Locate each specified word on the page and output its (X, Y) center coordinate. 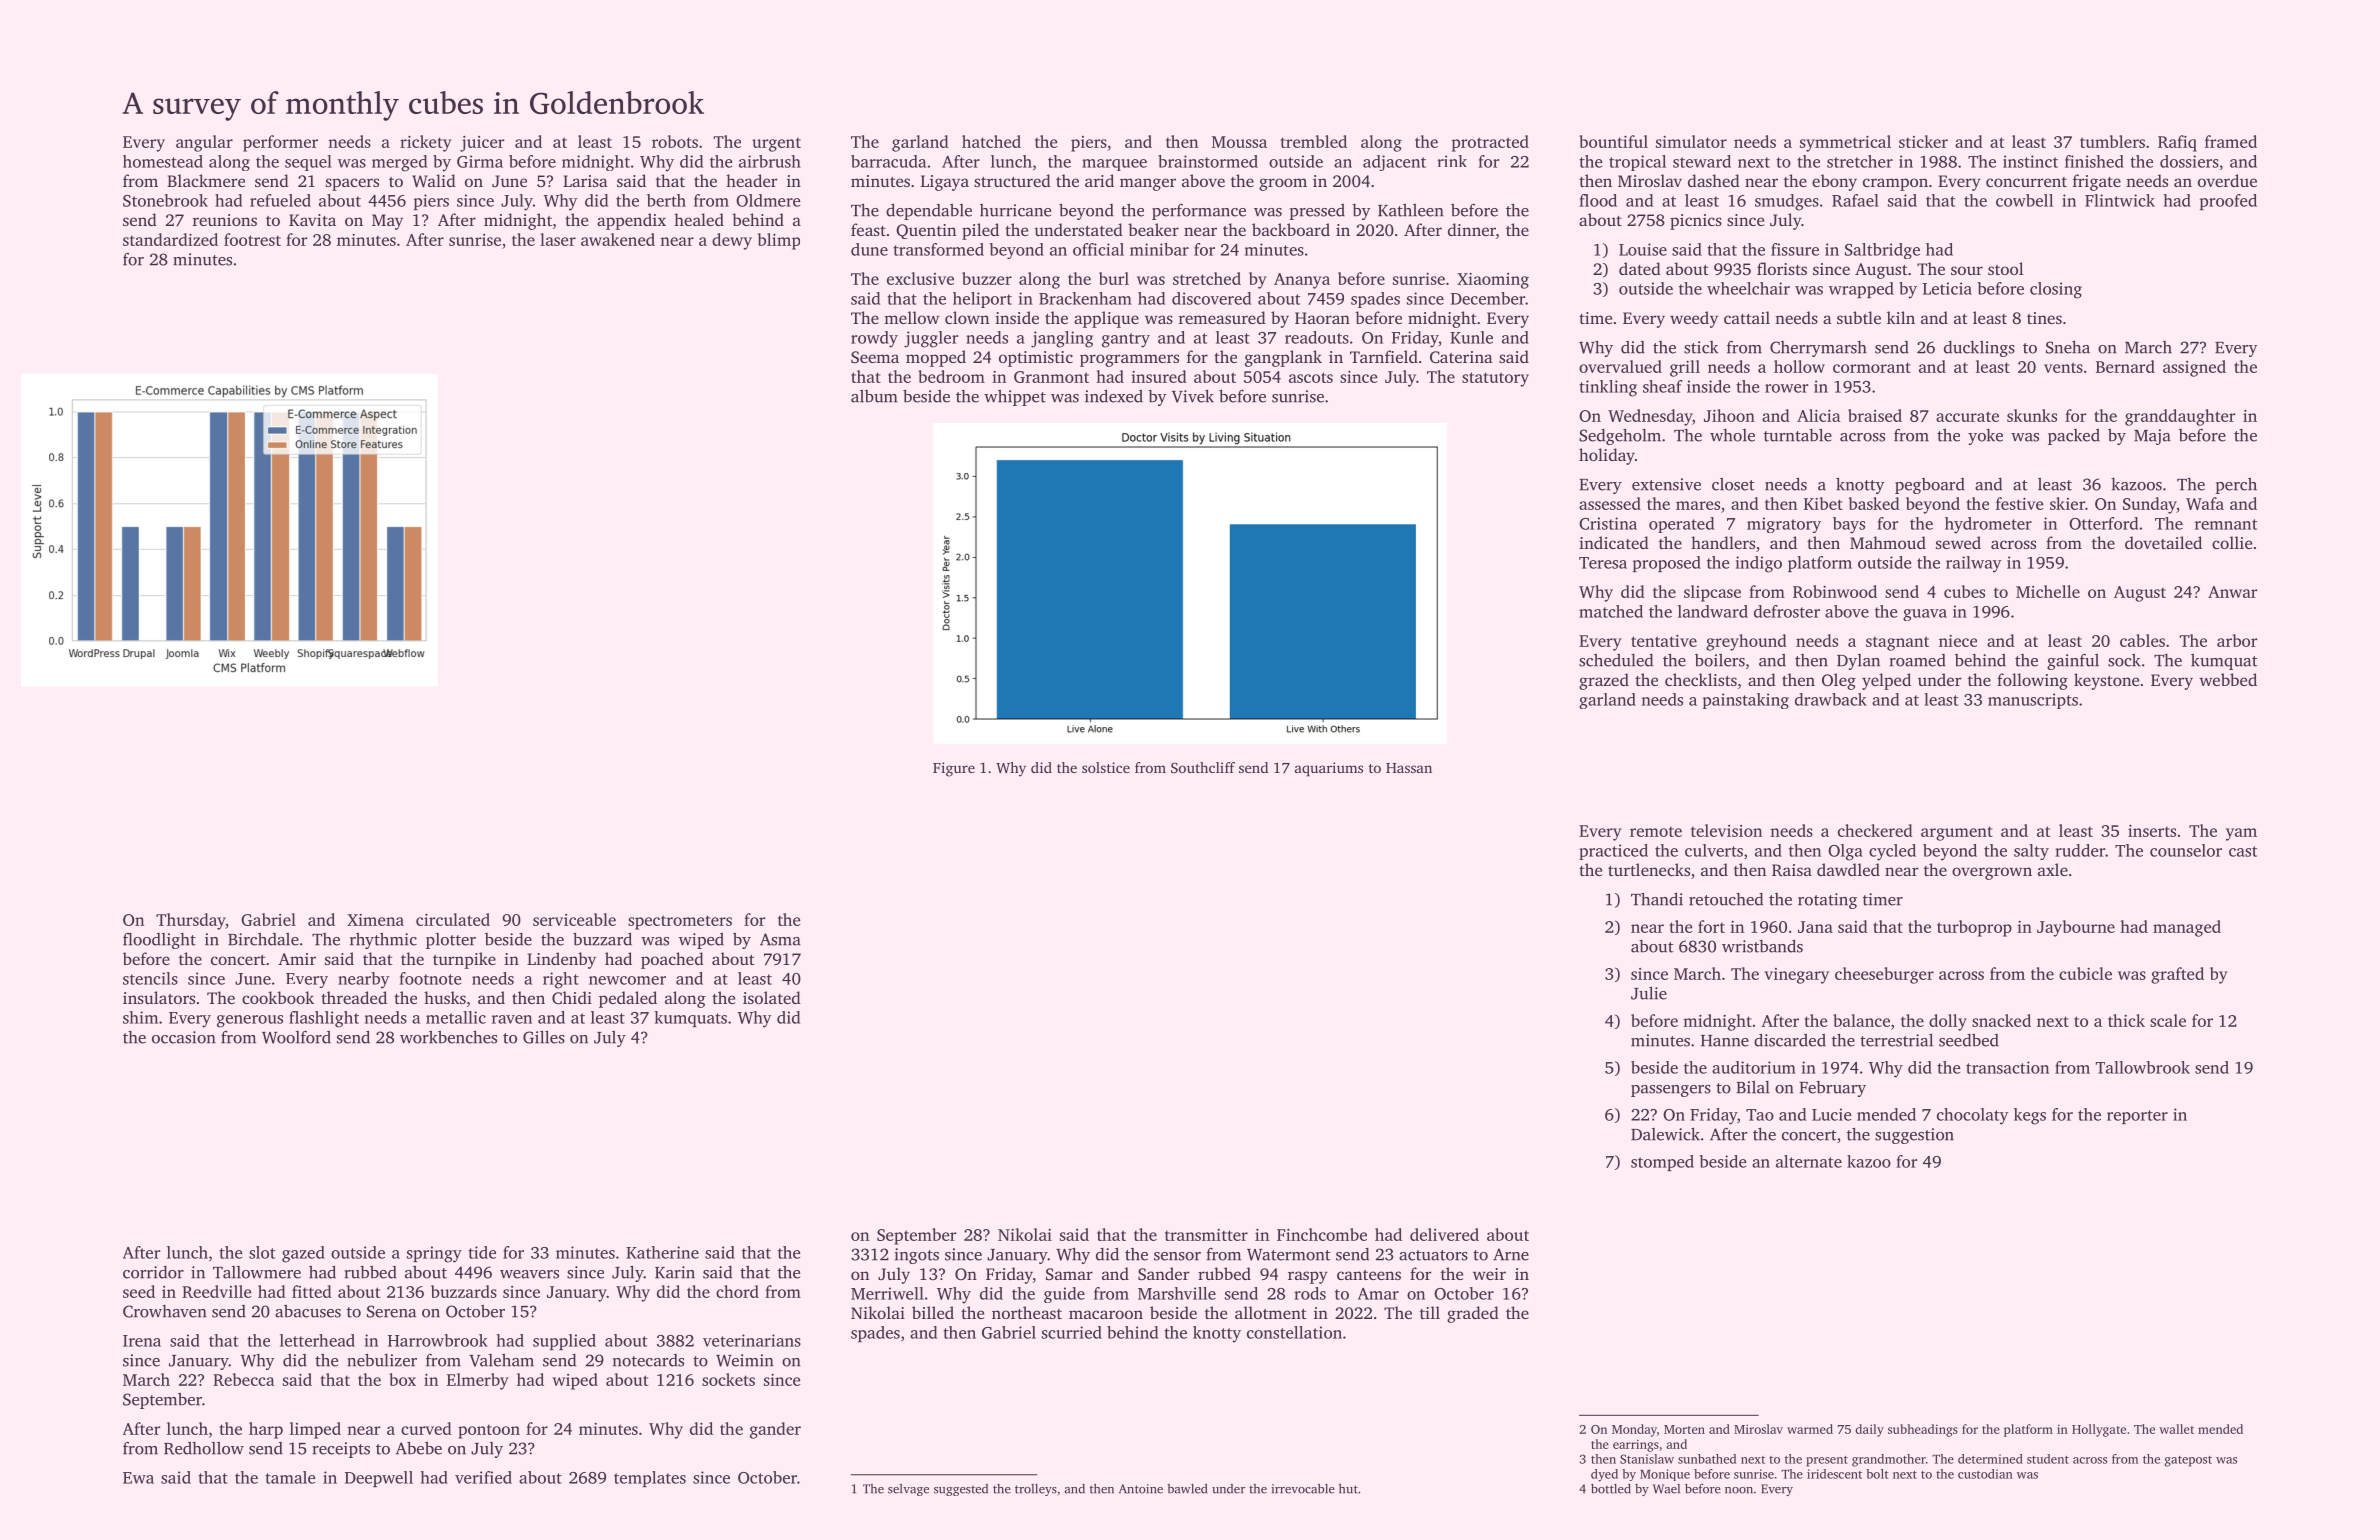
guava (1925, 615)
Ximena (375, 920)
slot (262, 1252)
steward (1702, 161)
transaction (2007, 1067)
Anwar (2232, 592)
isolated (772, 997)
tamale (290, 1477)
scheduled (1616, 660)
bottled (1611, 1489)
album (874, 396)
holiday (1607, 456)
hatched (991, 141)
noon (1739, 1490)
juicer (482, 144)
